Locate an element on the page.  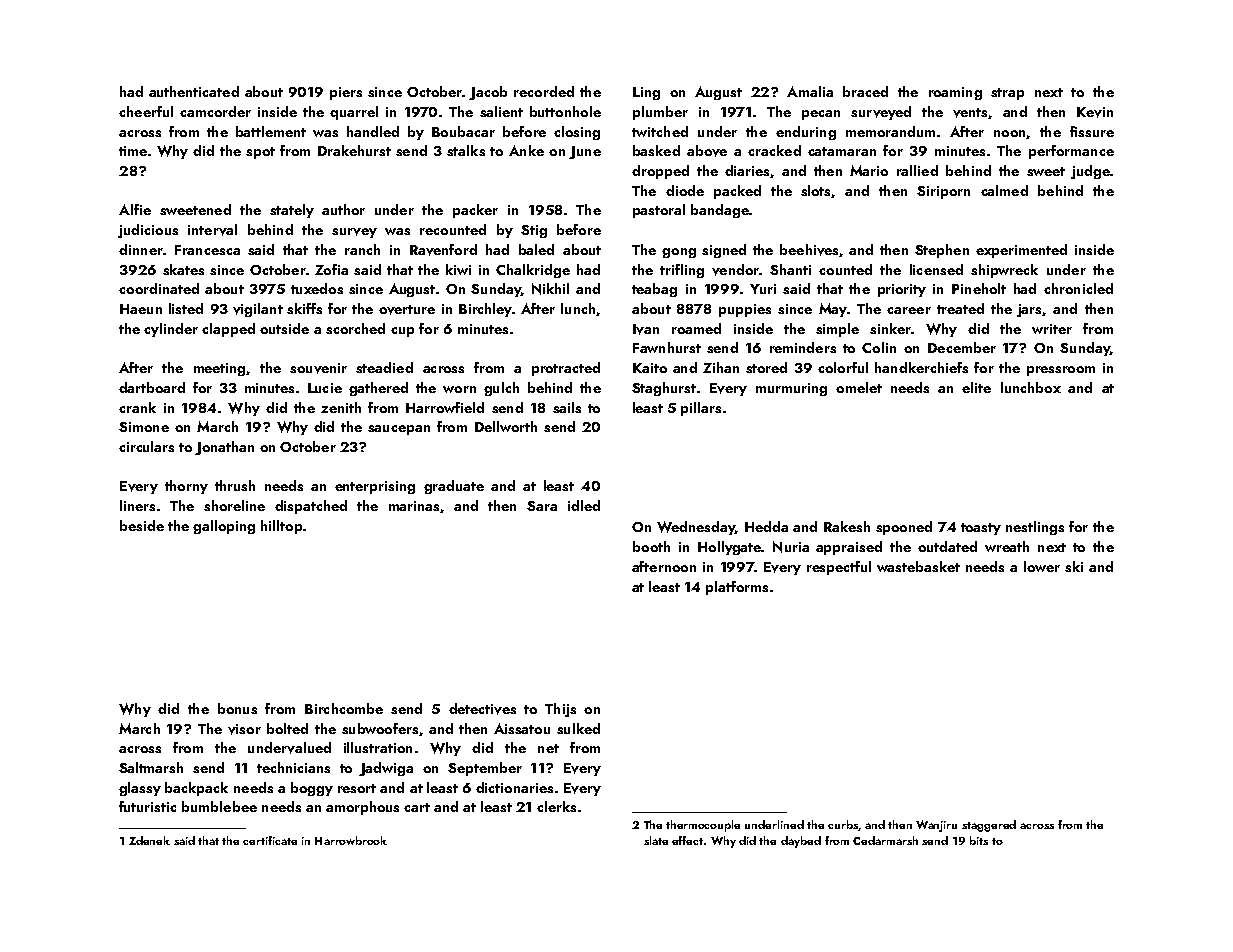
Zdenek is located at coordinates (149, 840).
